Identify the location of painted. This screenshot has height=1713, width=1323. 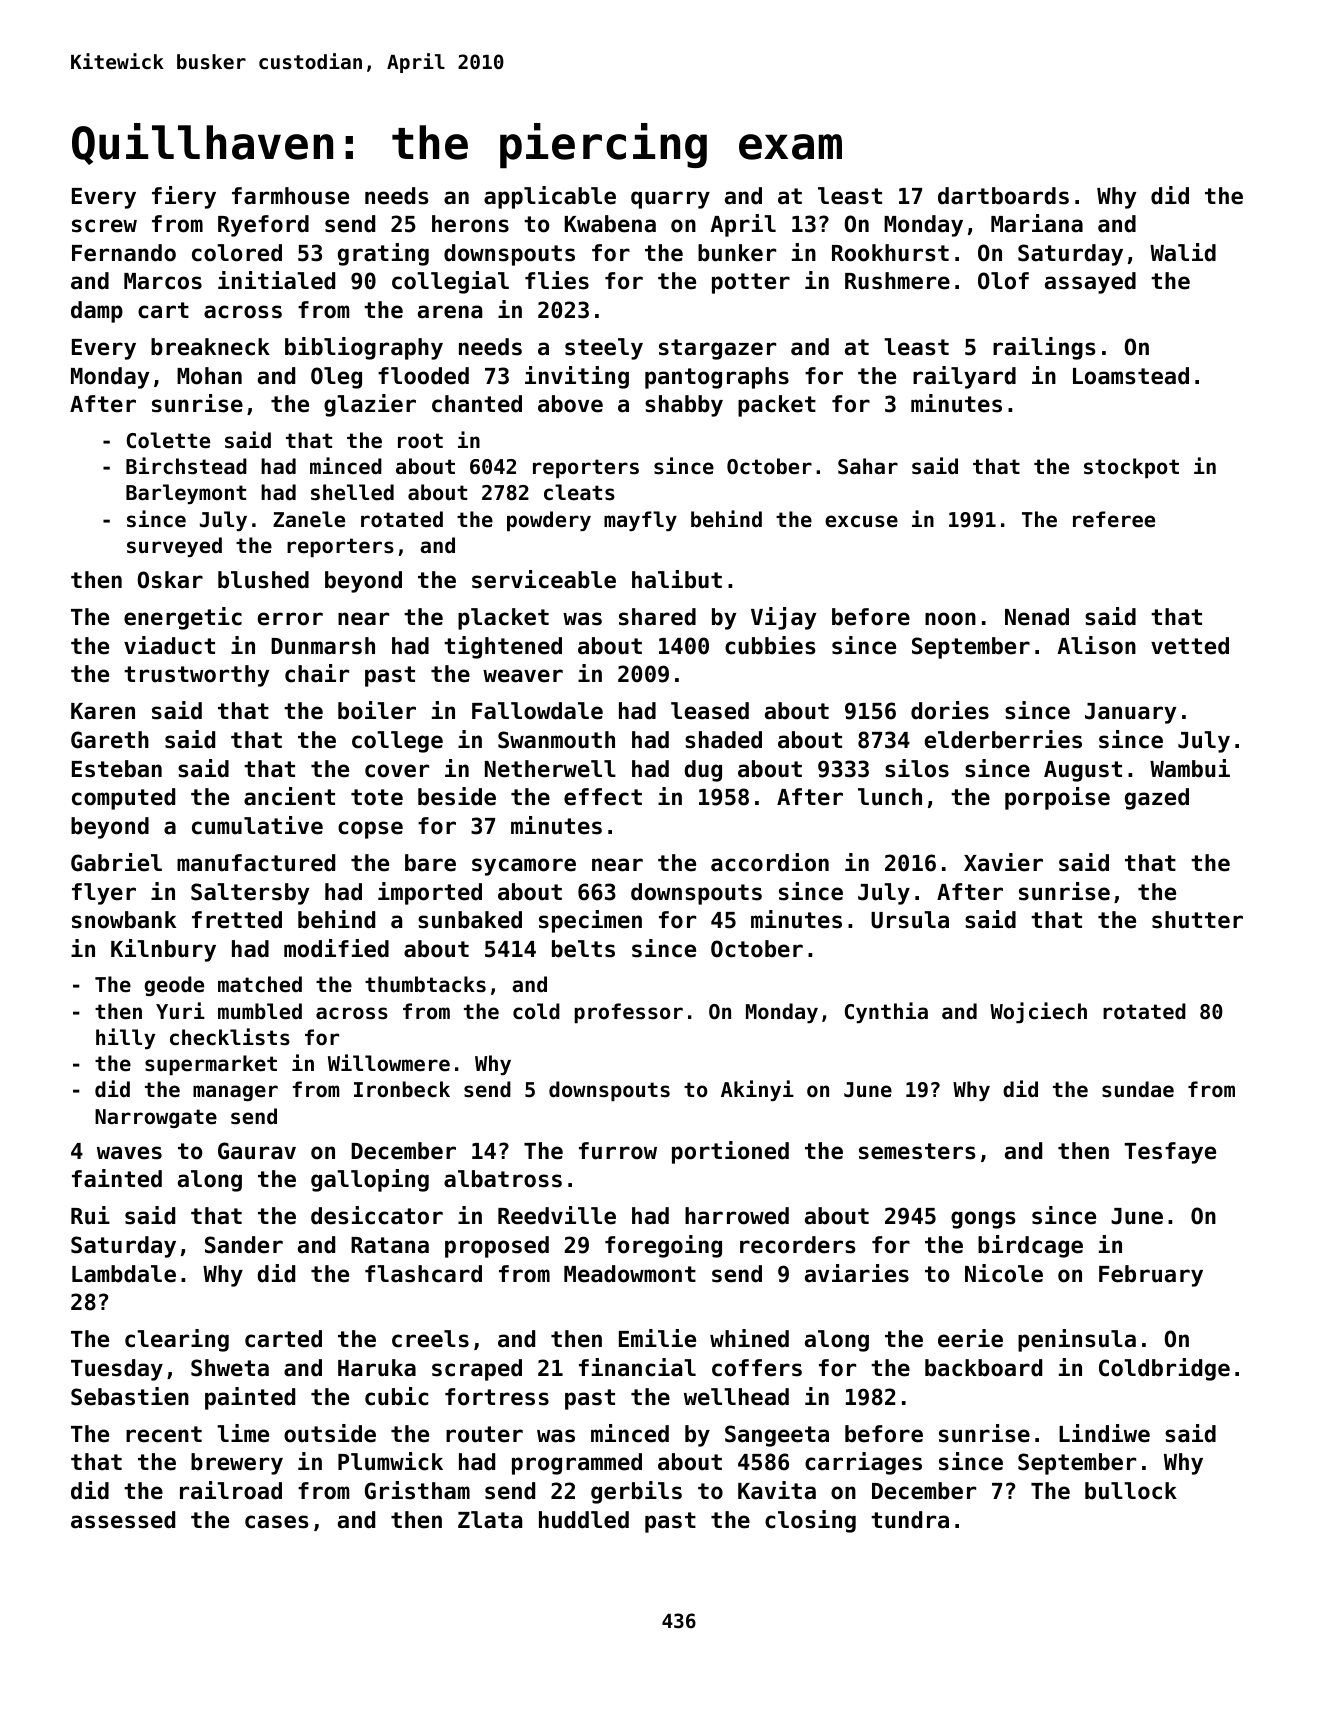
(250, 1398).
